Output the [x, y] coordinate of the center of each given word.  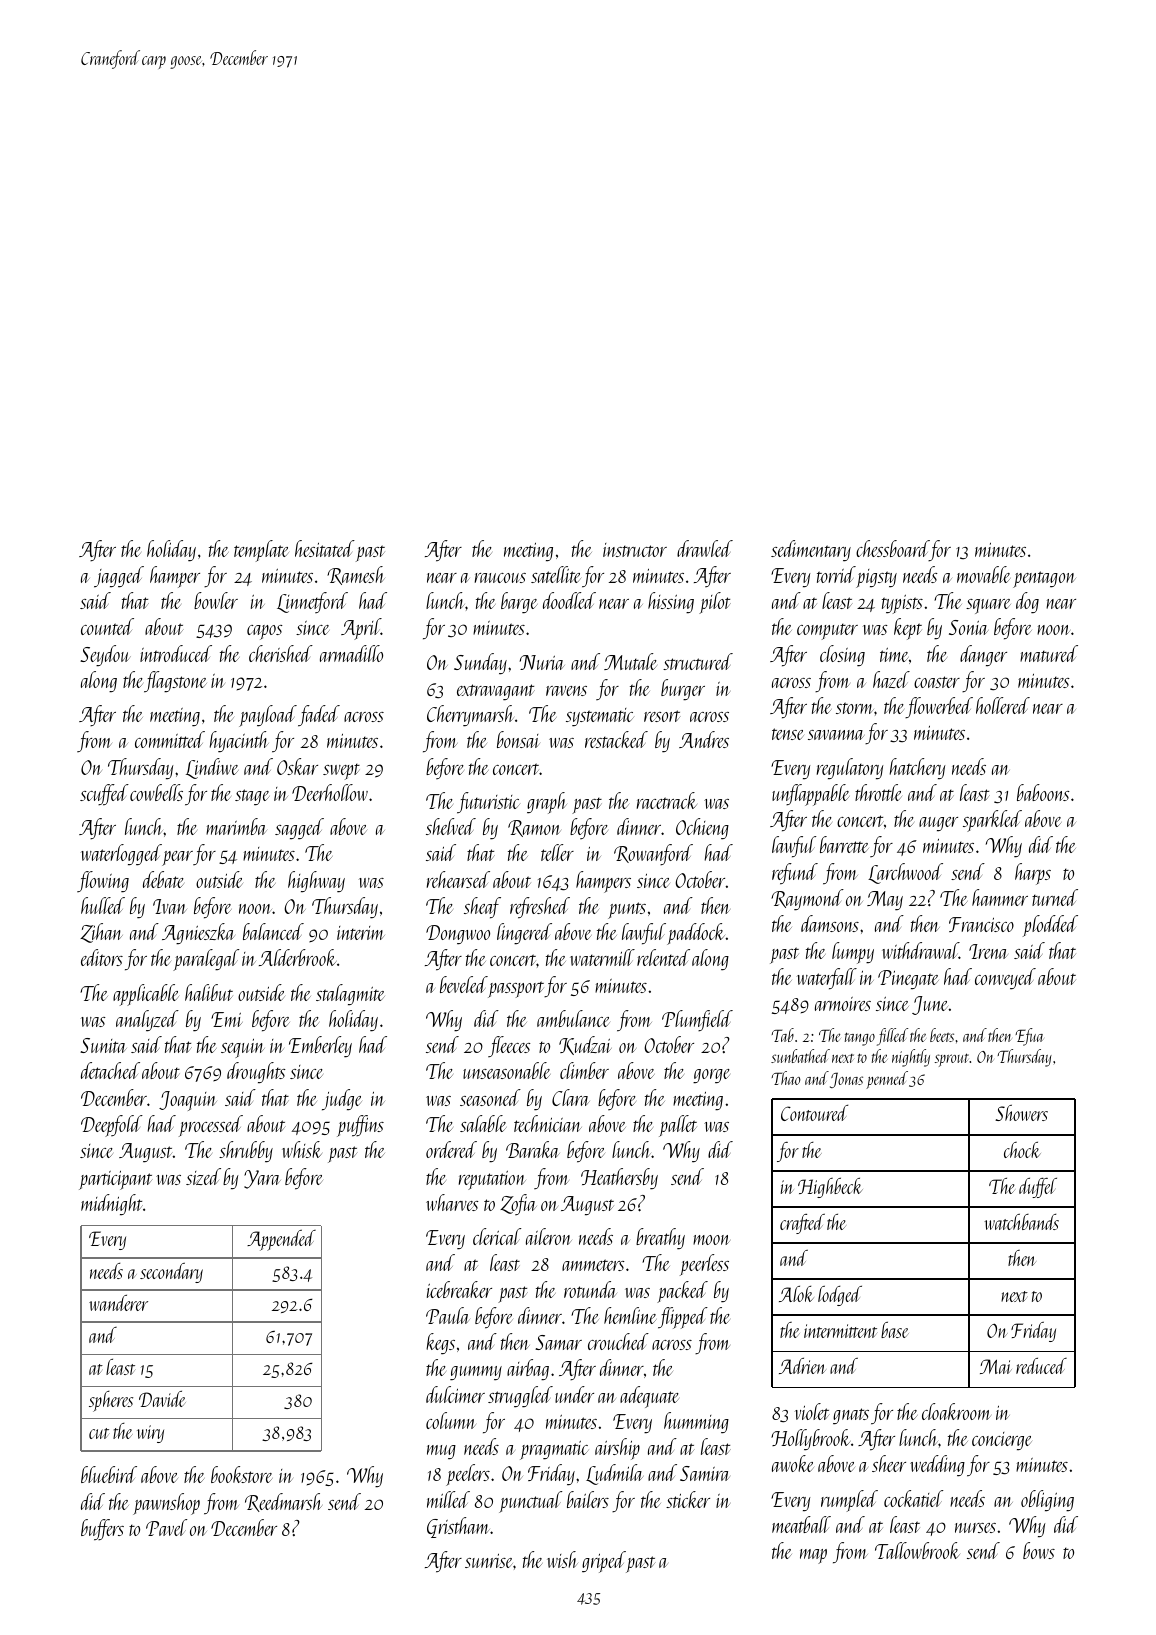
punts [627, 910]
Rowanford [653, 854]
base [895, 1330]
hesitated [325, 548]
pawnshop [166, 1504]
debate [163, 879]
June [930, 1005]
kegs [440, 1344]
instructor [635, 550]
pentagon [1044, 579]
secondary [171, 1273]
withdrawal [920, 950]
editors [102, 957]
